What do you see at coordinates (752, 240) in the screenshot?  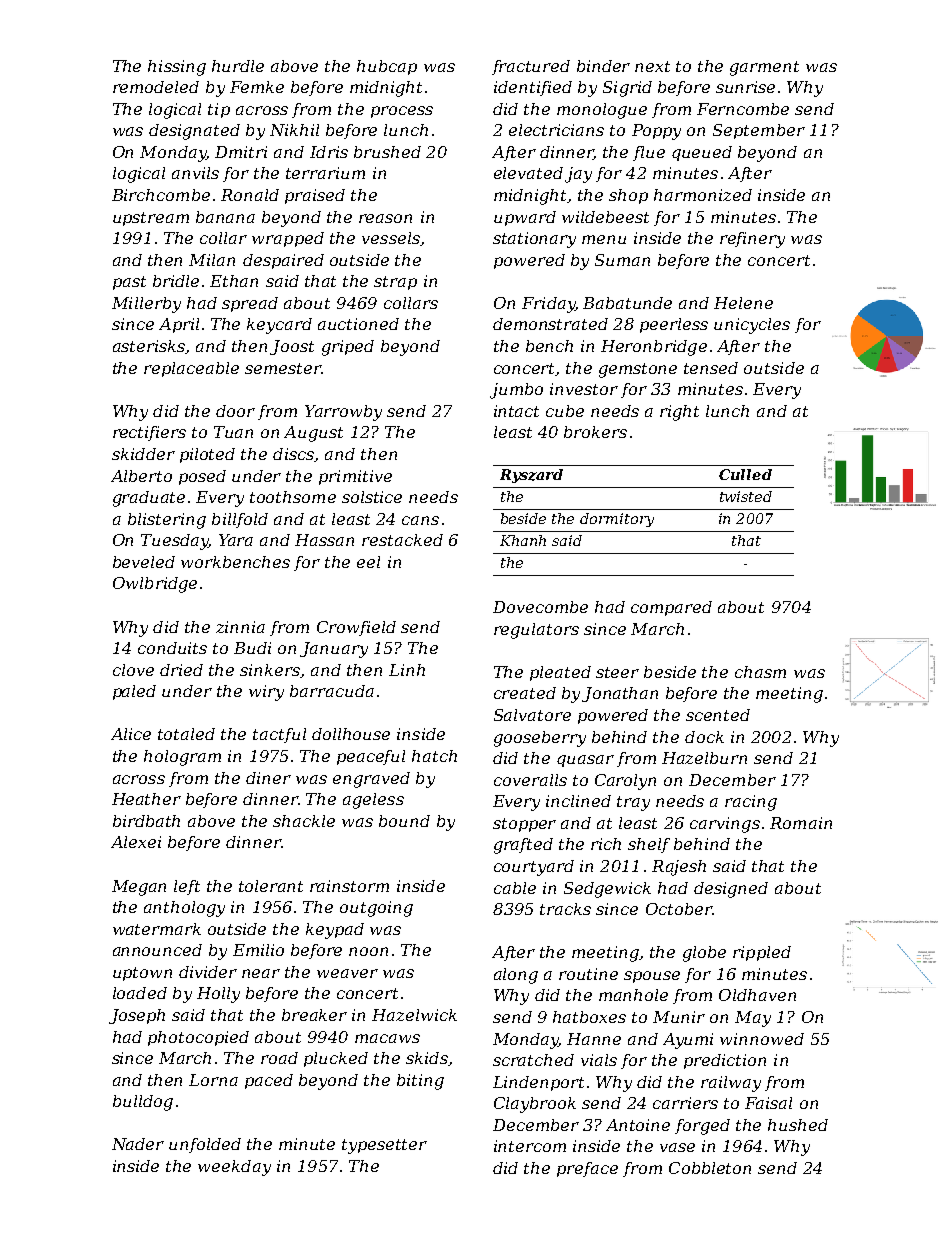 I see `refinery` at bounding box center [752, 240].
